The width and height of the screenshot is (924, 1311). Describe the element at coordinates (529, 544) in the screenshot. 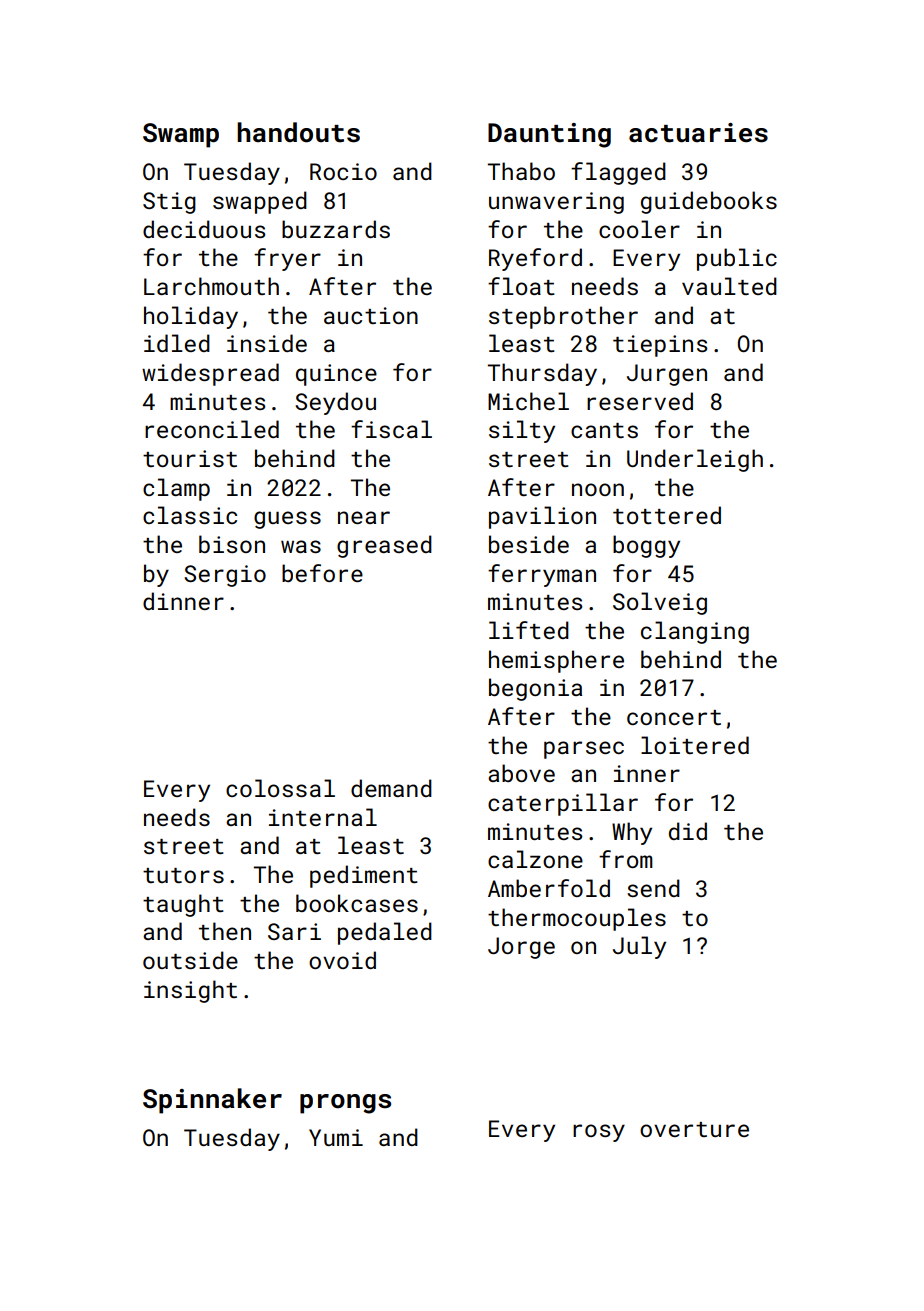

I see `beside` at that location.
